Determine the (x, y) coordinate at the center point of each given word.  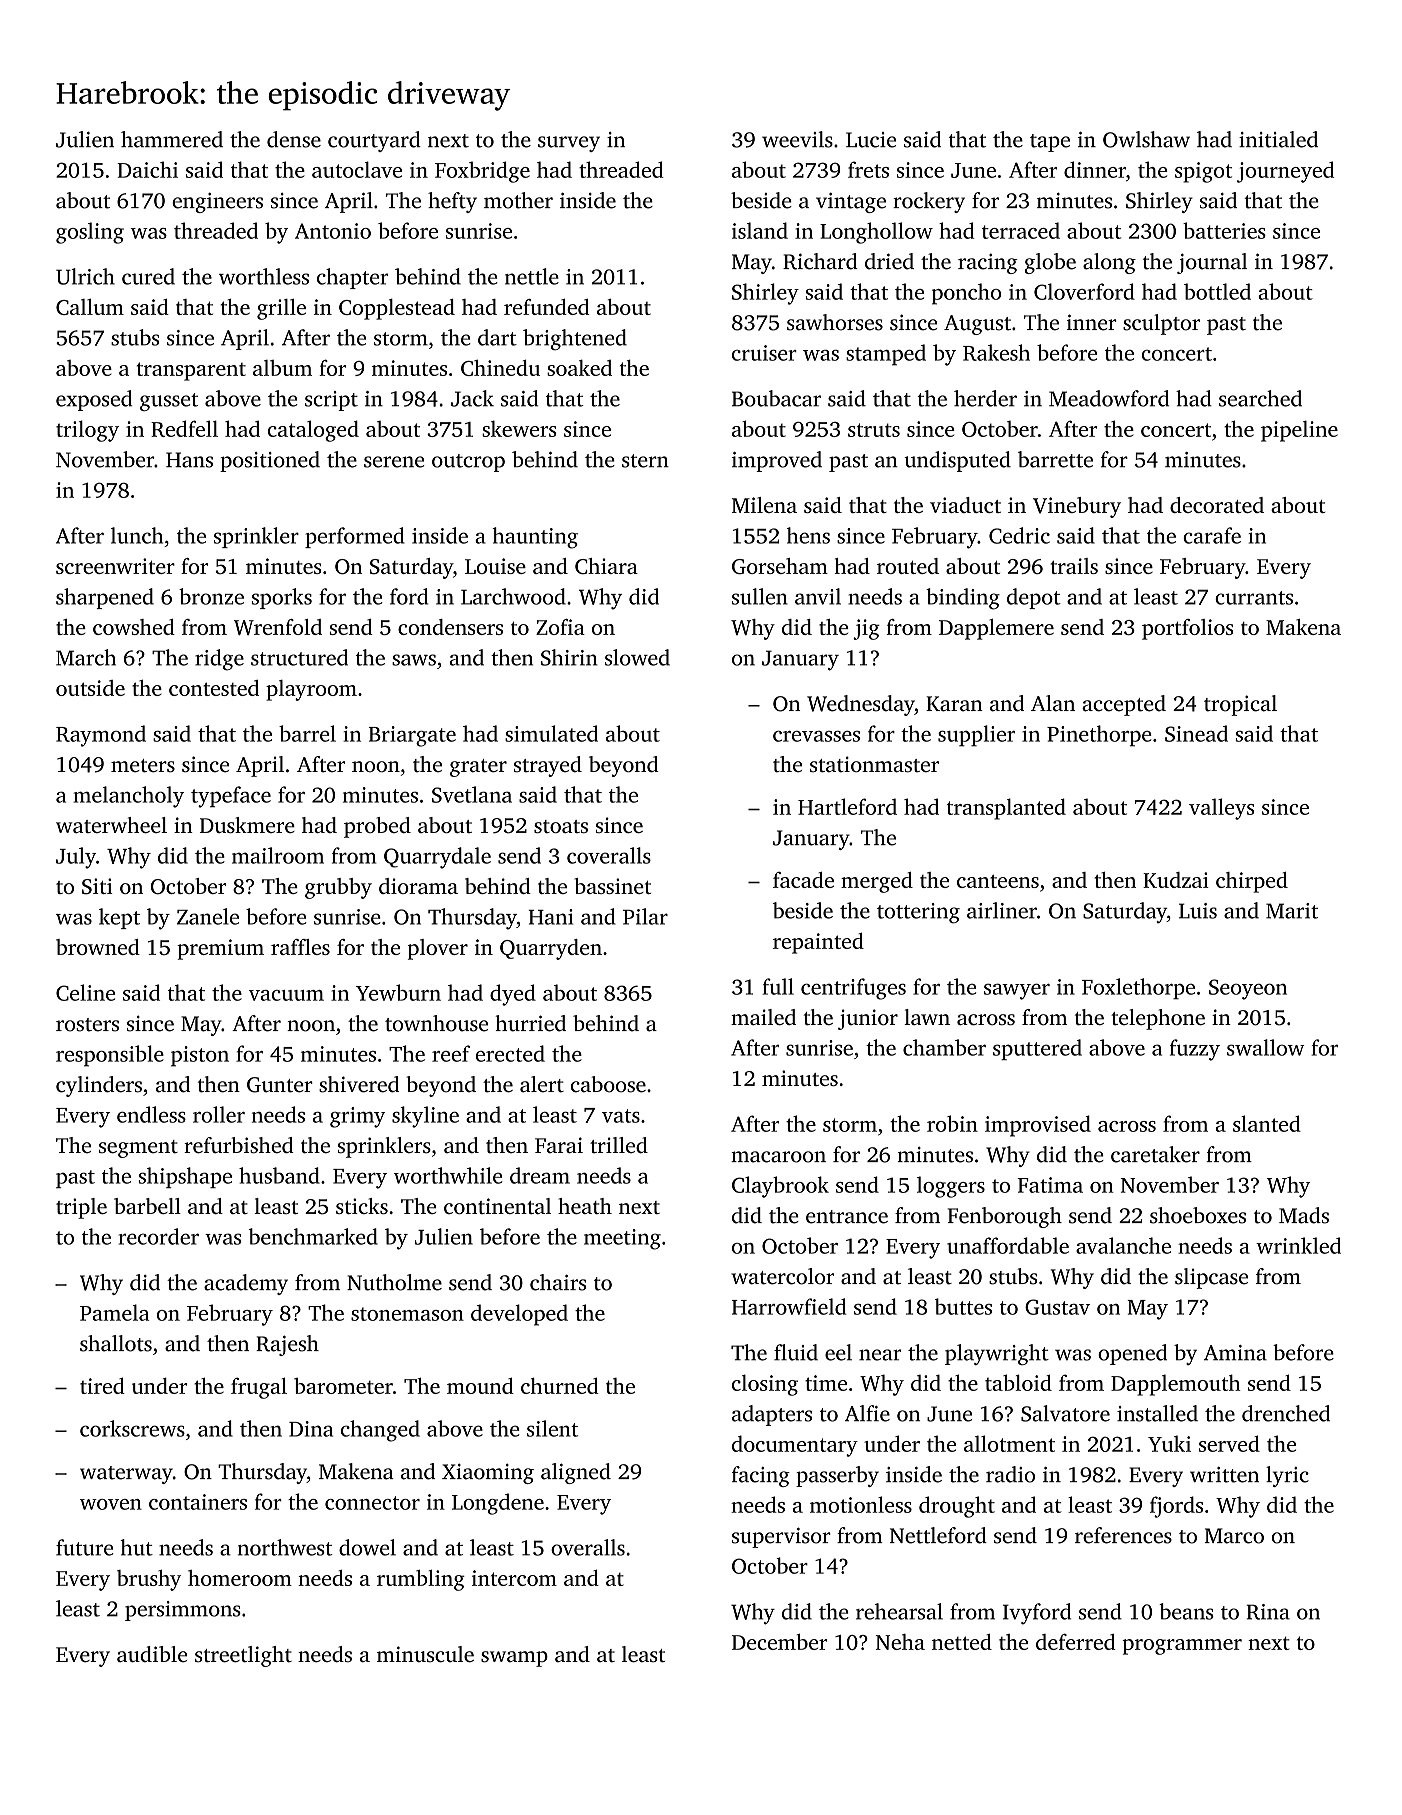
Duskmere (247, 825)
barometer (343, 1386)
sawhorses (835, 322)
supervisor (781, 1537)
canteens (998, 881)
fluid (796, 1352)
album (282, 368)
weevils (797, 139)
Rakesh (996, 352)
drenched (1286, 1413)
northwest (285, 1547)
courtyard (374, 141)
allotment (1009, 1443)
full (778, 986)
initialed (1278, 139)
